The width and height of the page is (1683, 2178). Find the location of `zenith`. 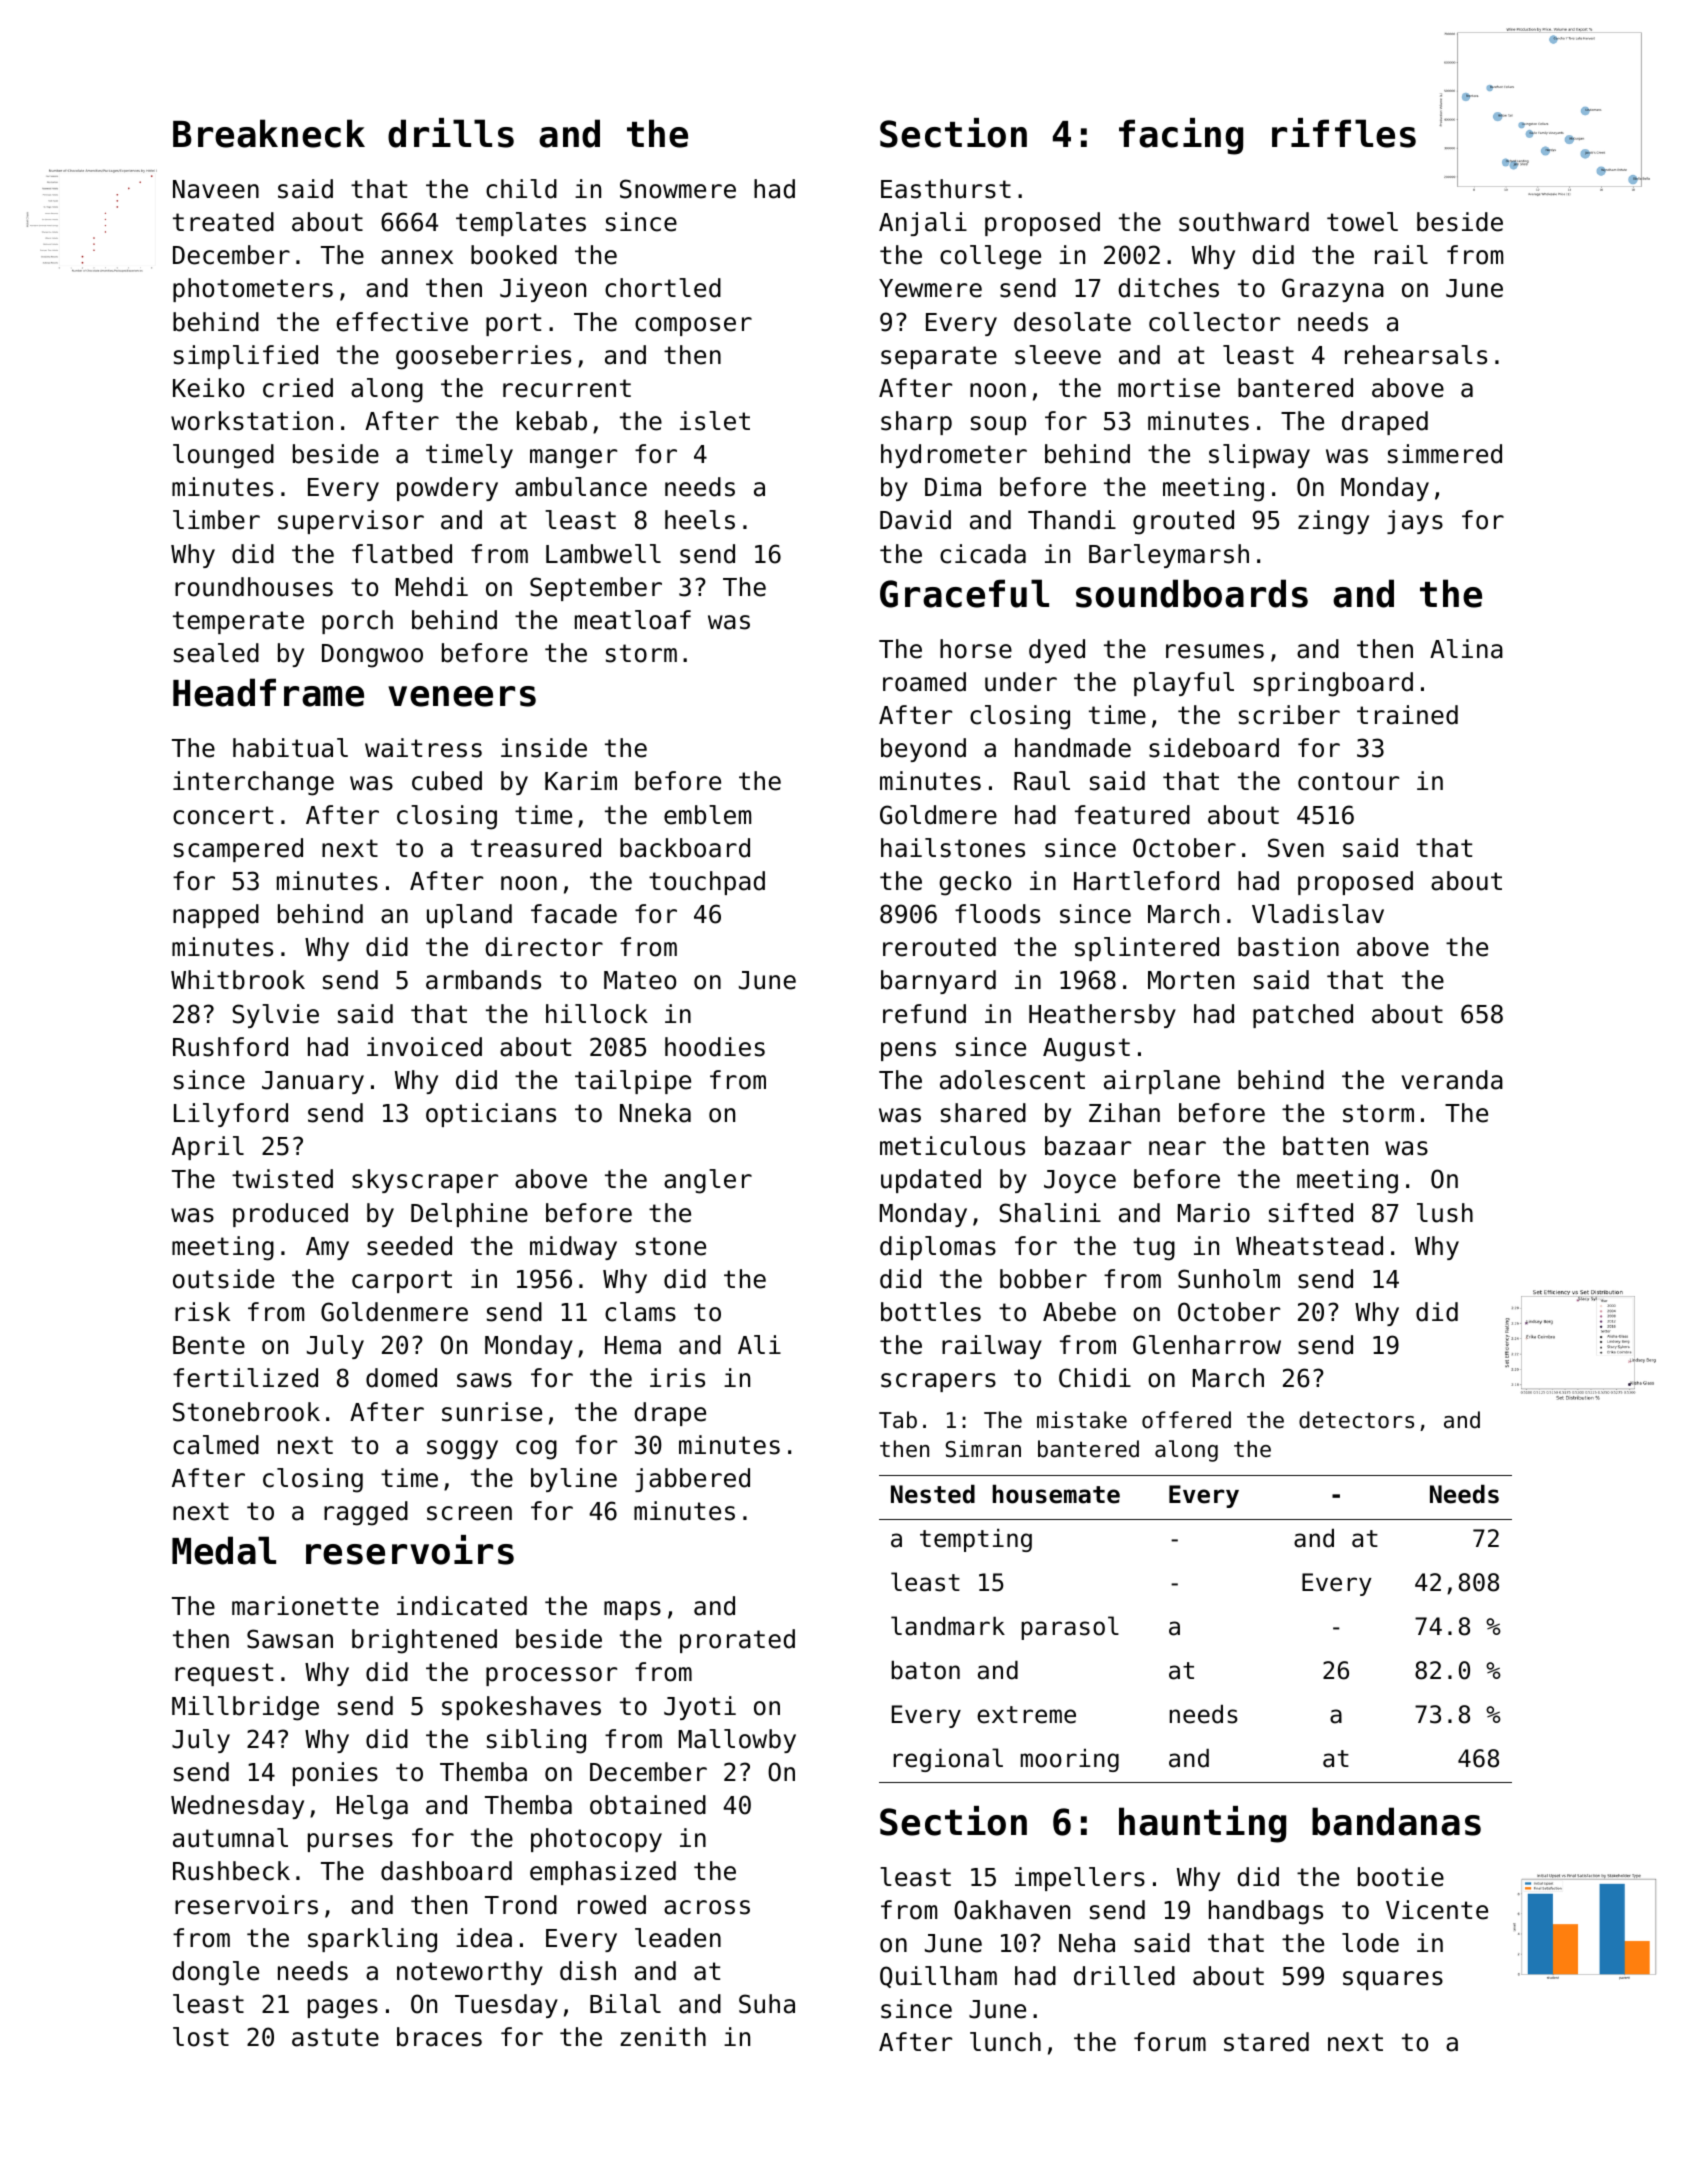

zenith is located at coordinates (663, 2037).
